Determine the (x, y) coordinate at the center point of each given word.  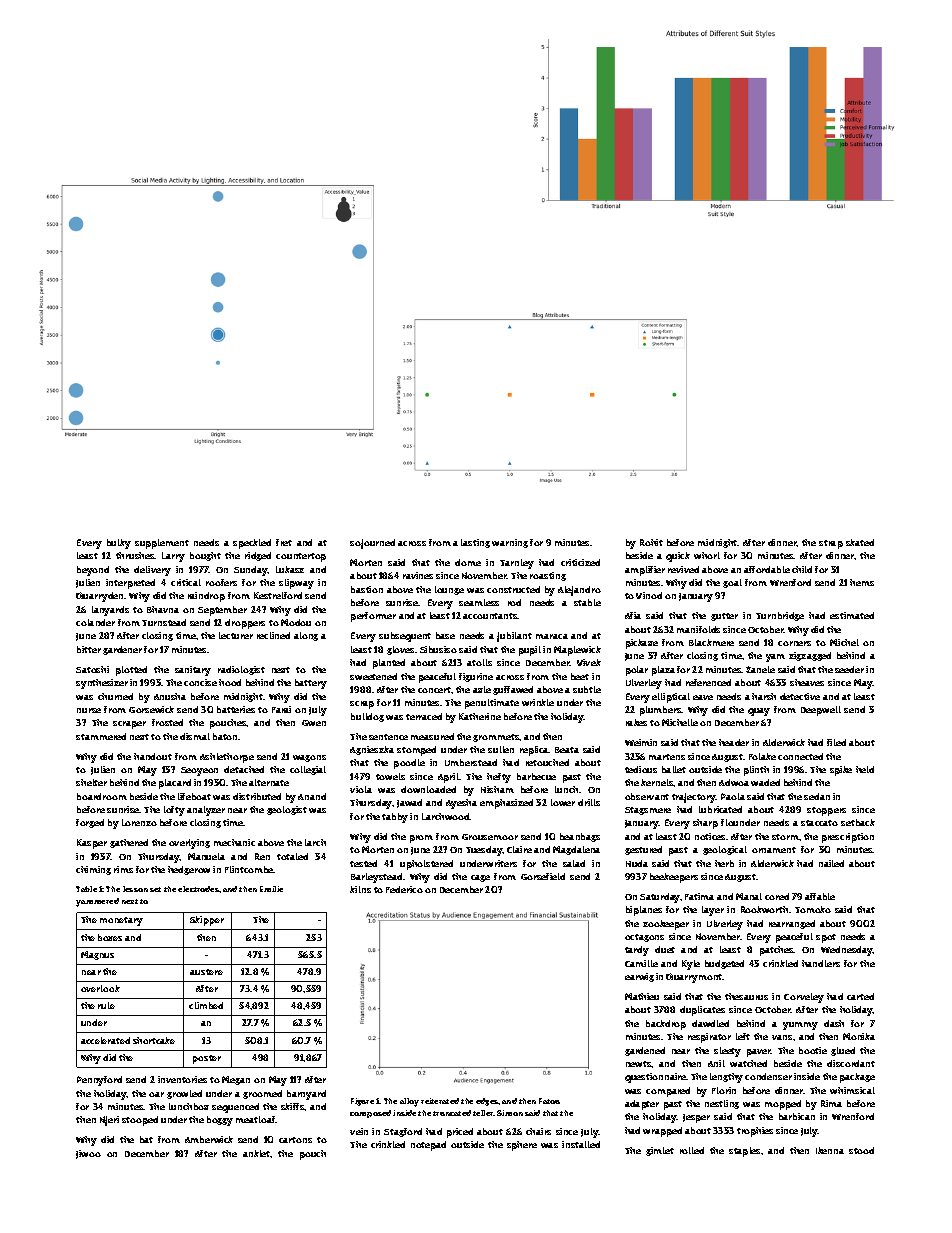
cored (777, 896)
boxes (110, 937)
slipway (296, 584)
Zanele (760, 669)
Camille (641, 963)
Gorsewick (151, 709)
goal (732, 583)
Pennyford (99, 1081)
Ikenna (830, 1150)
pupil (530, 651)
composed (370, 1114)
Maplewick (577, 651)
